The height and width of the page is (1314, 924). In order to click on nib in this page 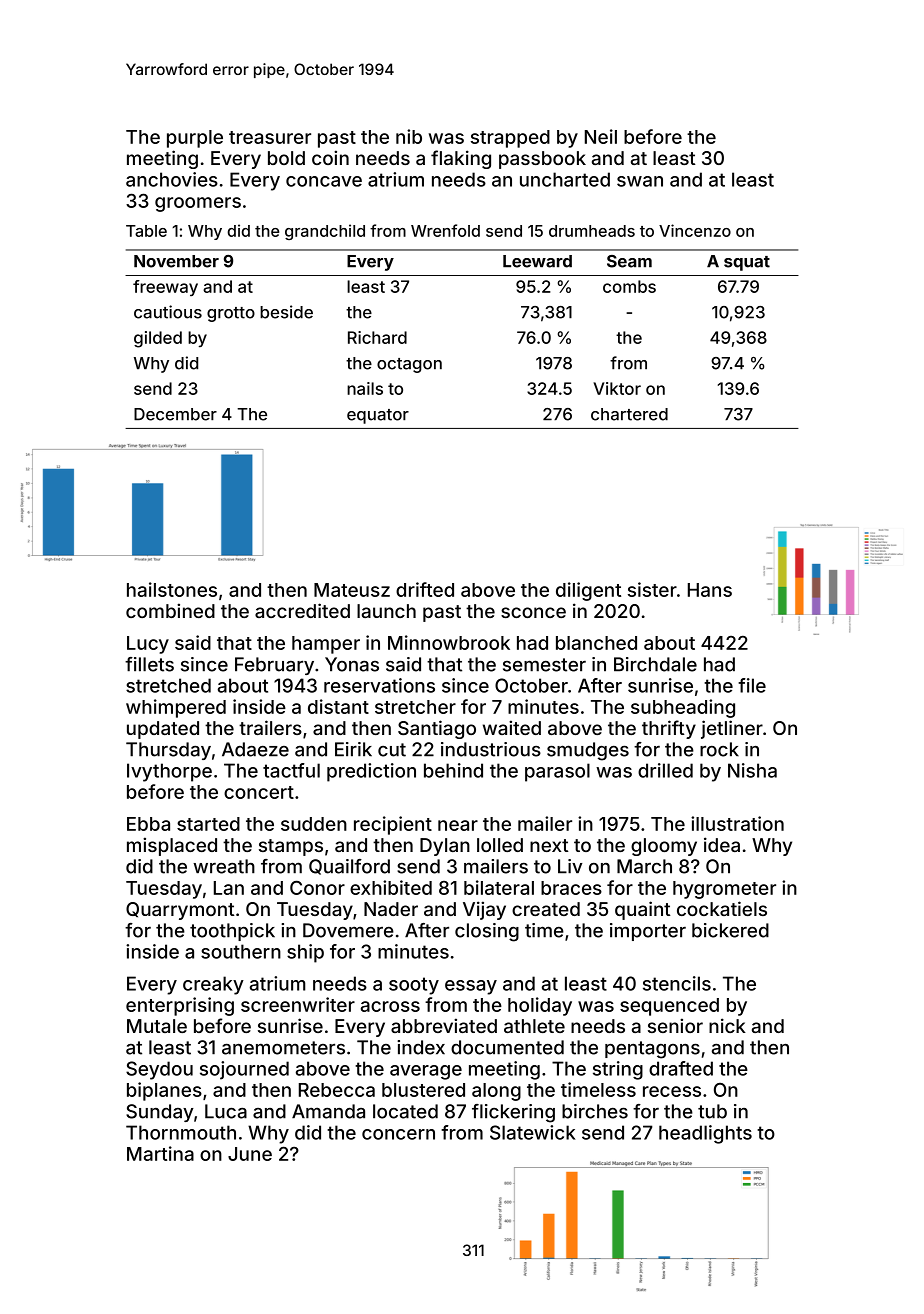, I will do `click(409, 136)`.
